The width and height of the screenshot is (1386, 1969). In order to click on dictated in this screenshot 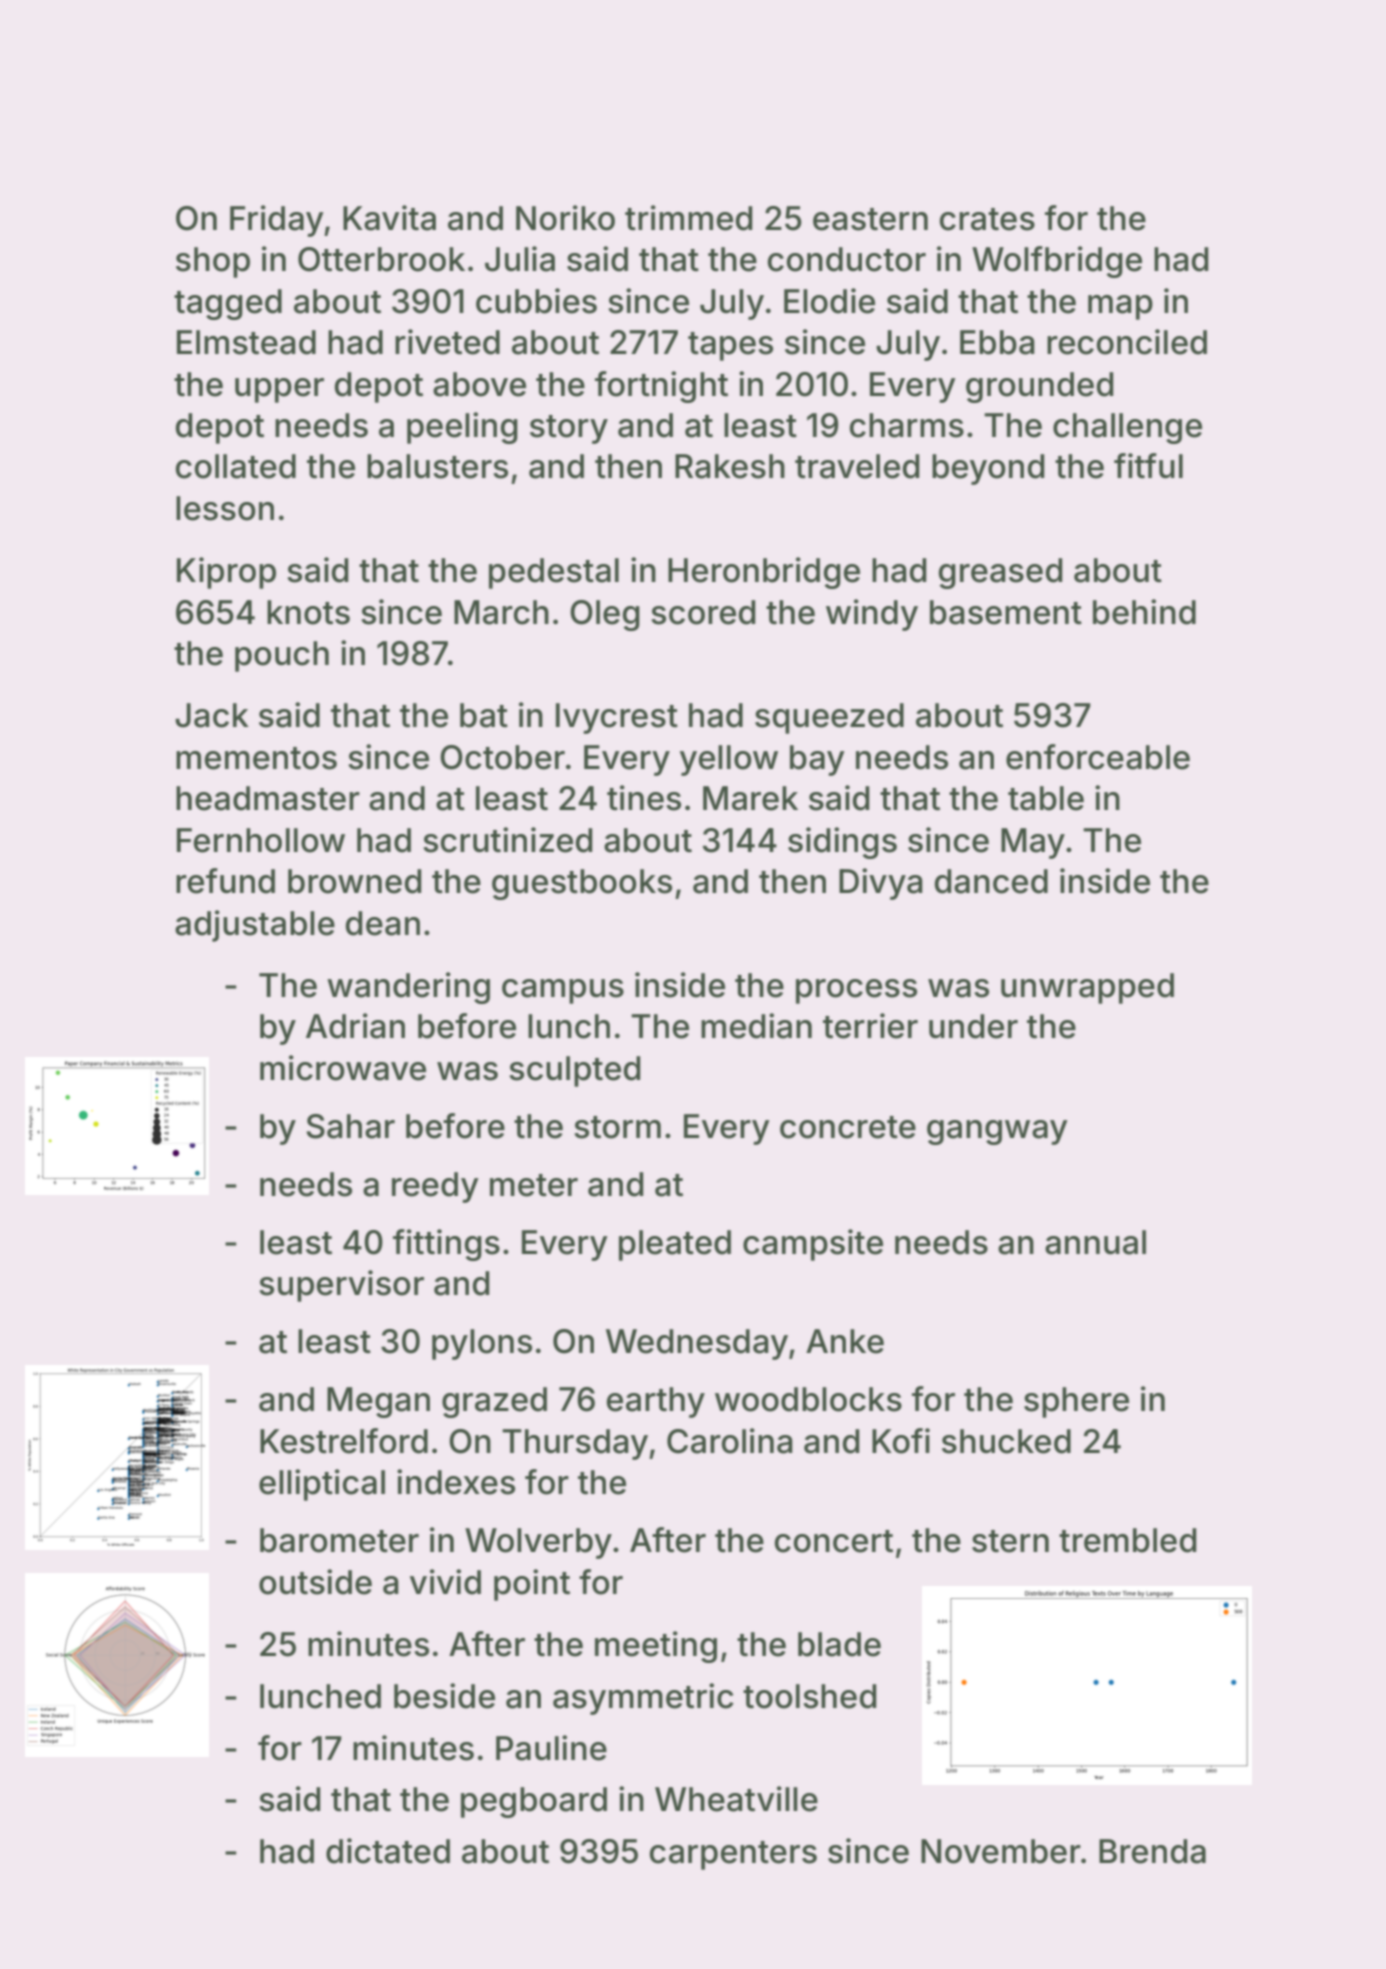, I will do `click(388, 1851)`.
